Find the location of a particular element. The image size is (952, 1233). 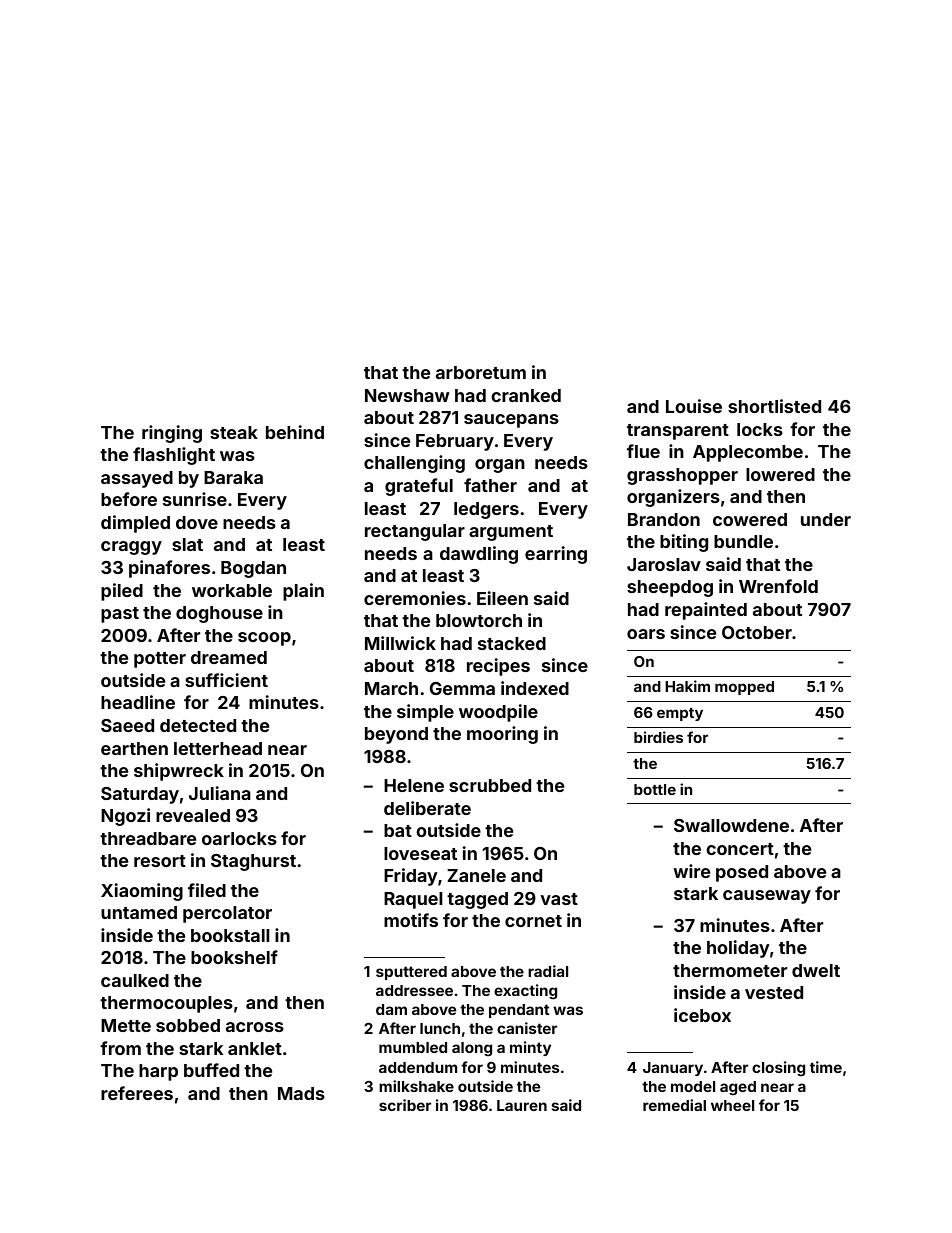

arboretum is located at coordinates (481, 372).
